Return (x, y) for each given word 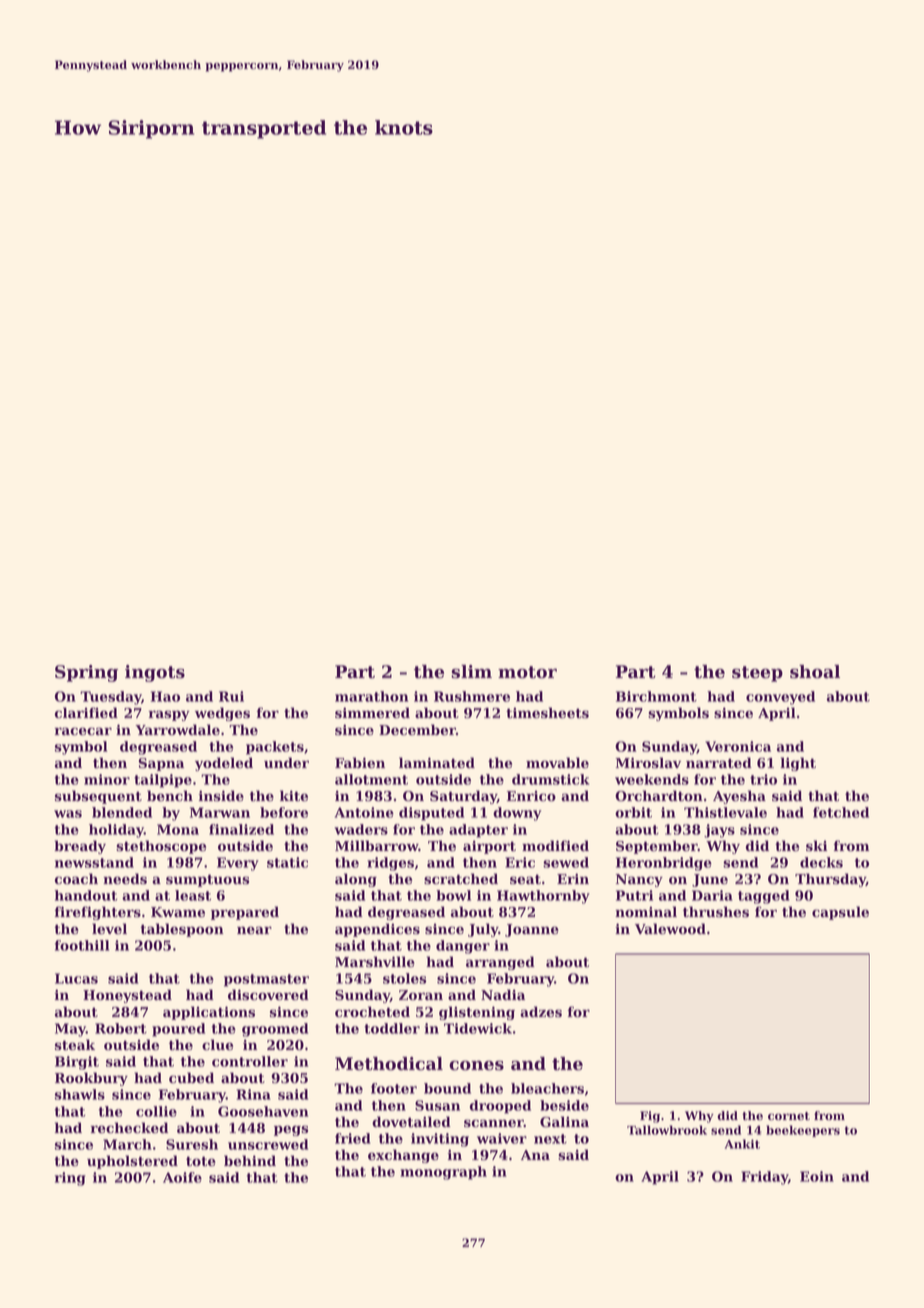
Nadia (503, 994)
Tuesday (110, 698)
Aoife (182, 1177)
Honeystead (127, 996)
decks (821, 862)
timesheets (547, 713)
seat (525, 879)
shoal (815, 672)
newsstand (94, 862)
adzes (541, 1012)
